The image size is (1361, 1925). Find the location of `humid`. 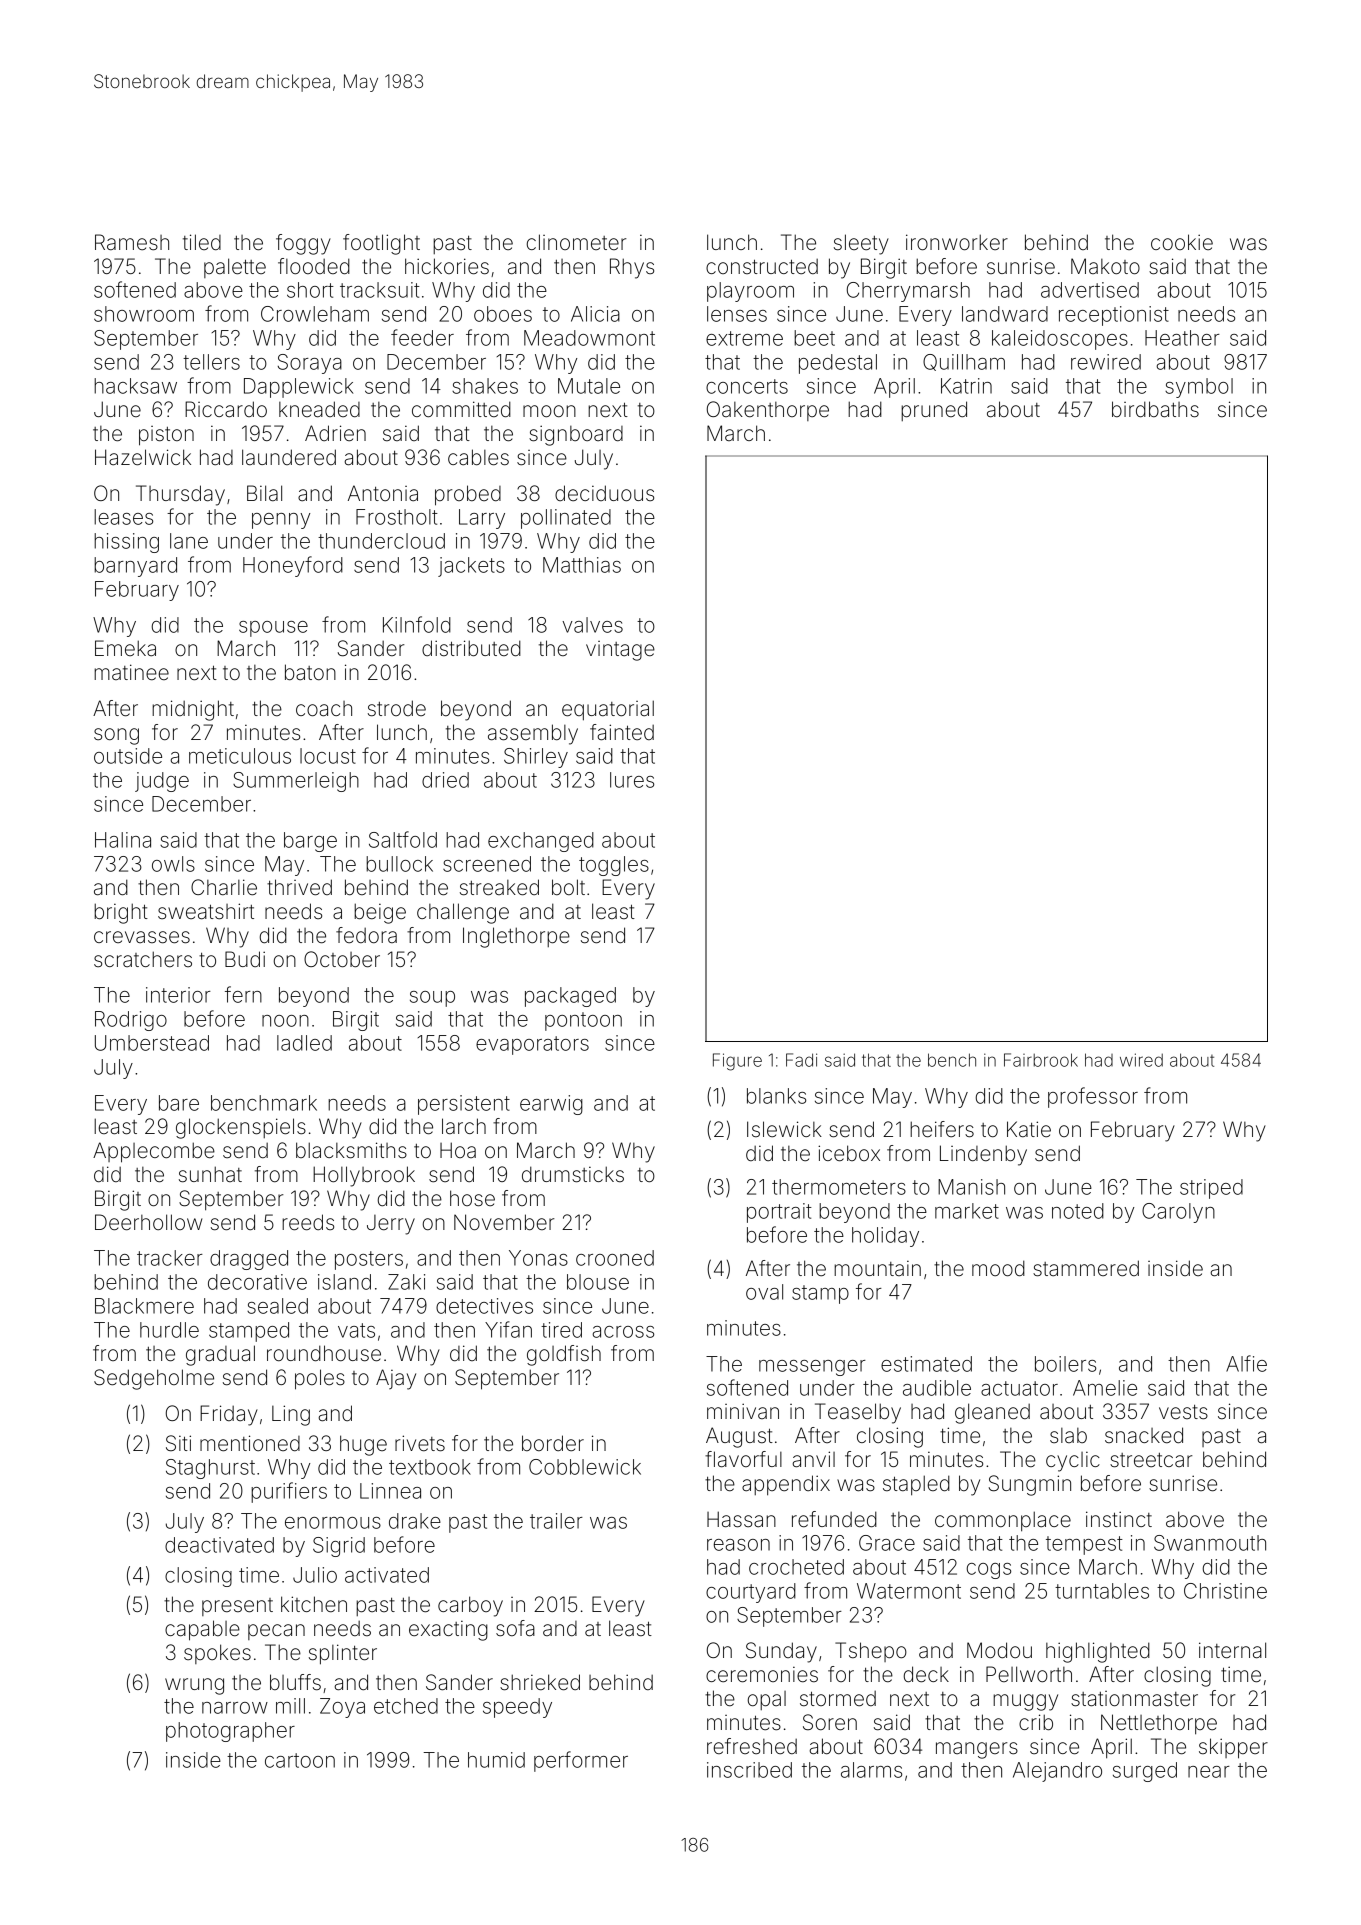

humid is located at coordinates (496, 1760).
